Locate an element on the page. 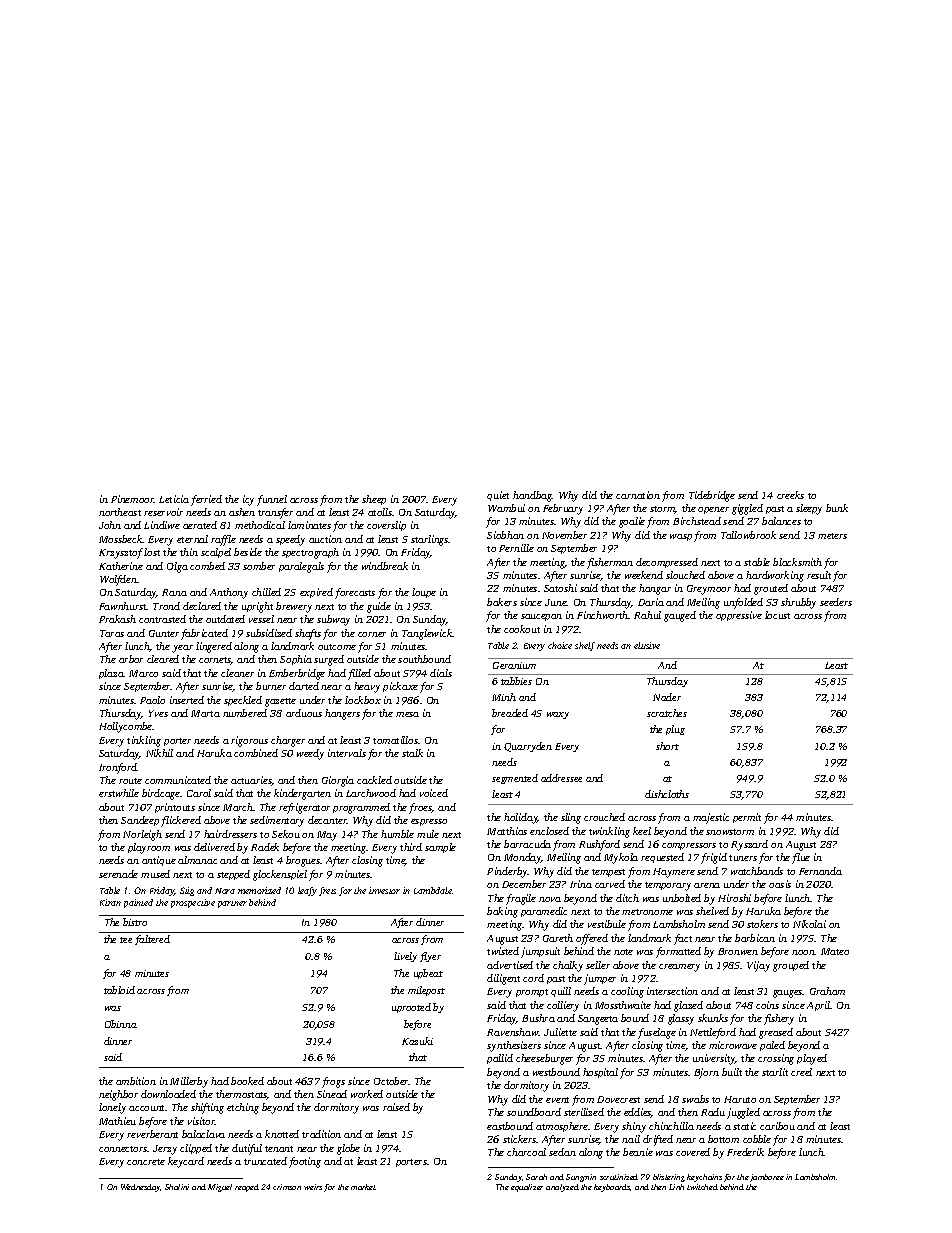 The width and height of the document is (952, 1233). jamboree is located at coordinates (767, 1178).
